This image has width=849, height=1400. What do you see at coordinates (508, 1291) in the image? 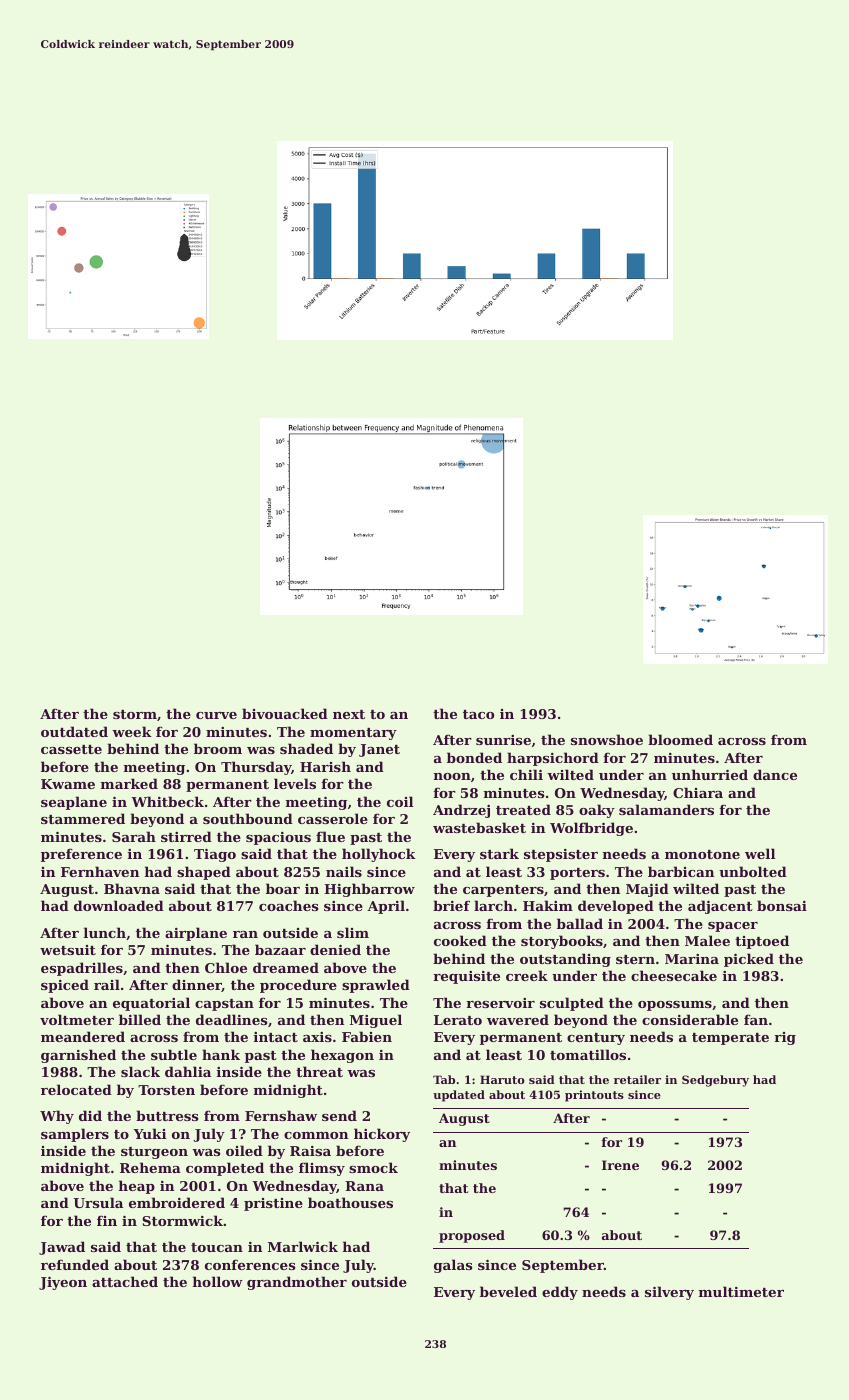
I see `beveled` at bounding box center [508, 1291].
